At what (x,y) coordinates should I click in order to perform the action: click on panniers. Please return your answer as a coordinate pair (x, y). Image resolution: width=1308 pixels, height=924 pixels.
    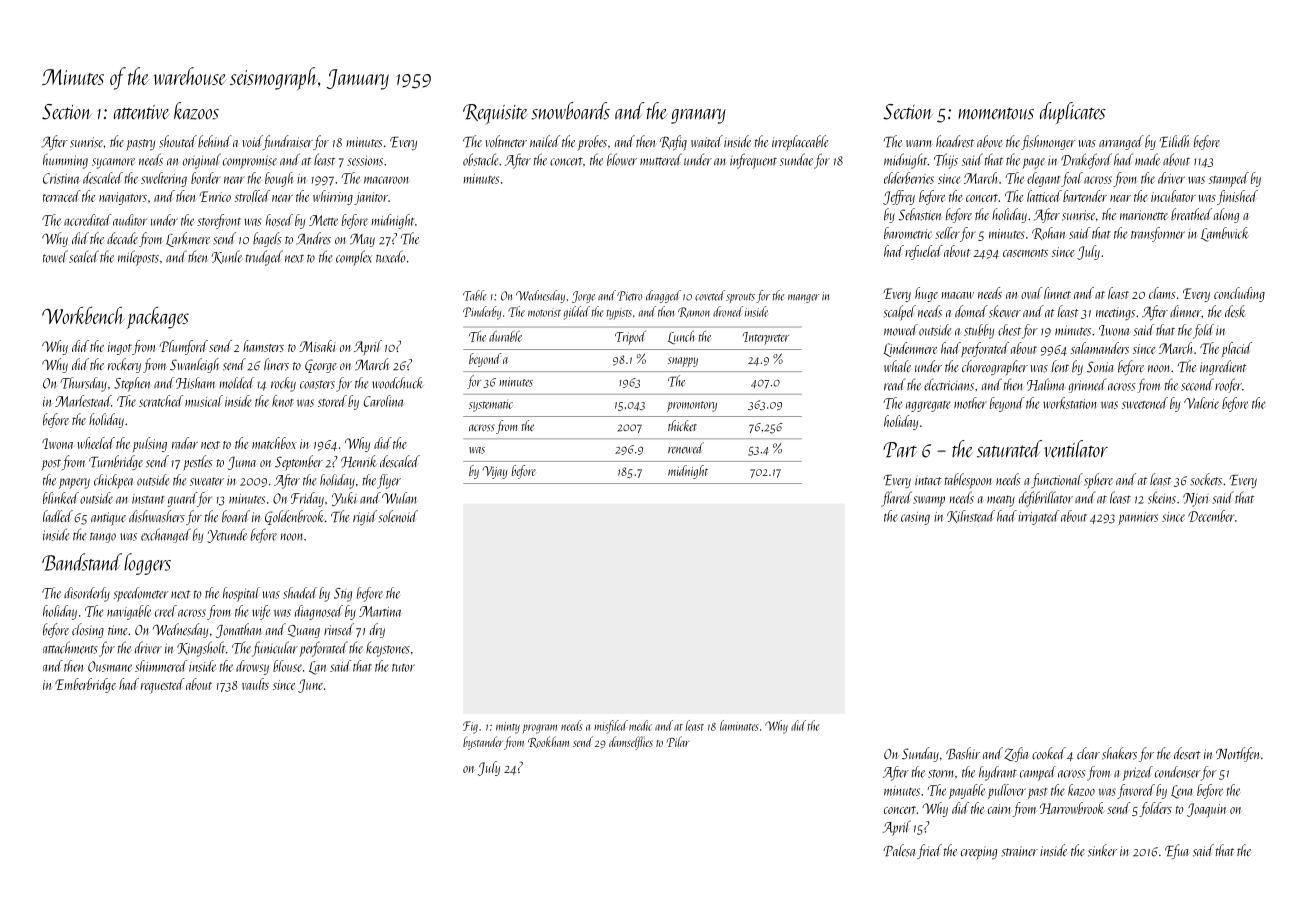
    Looking at the image, I should click on (1138, 518).
